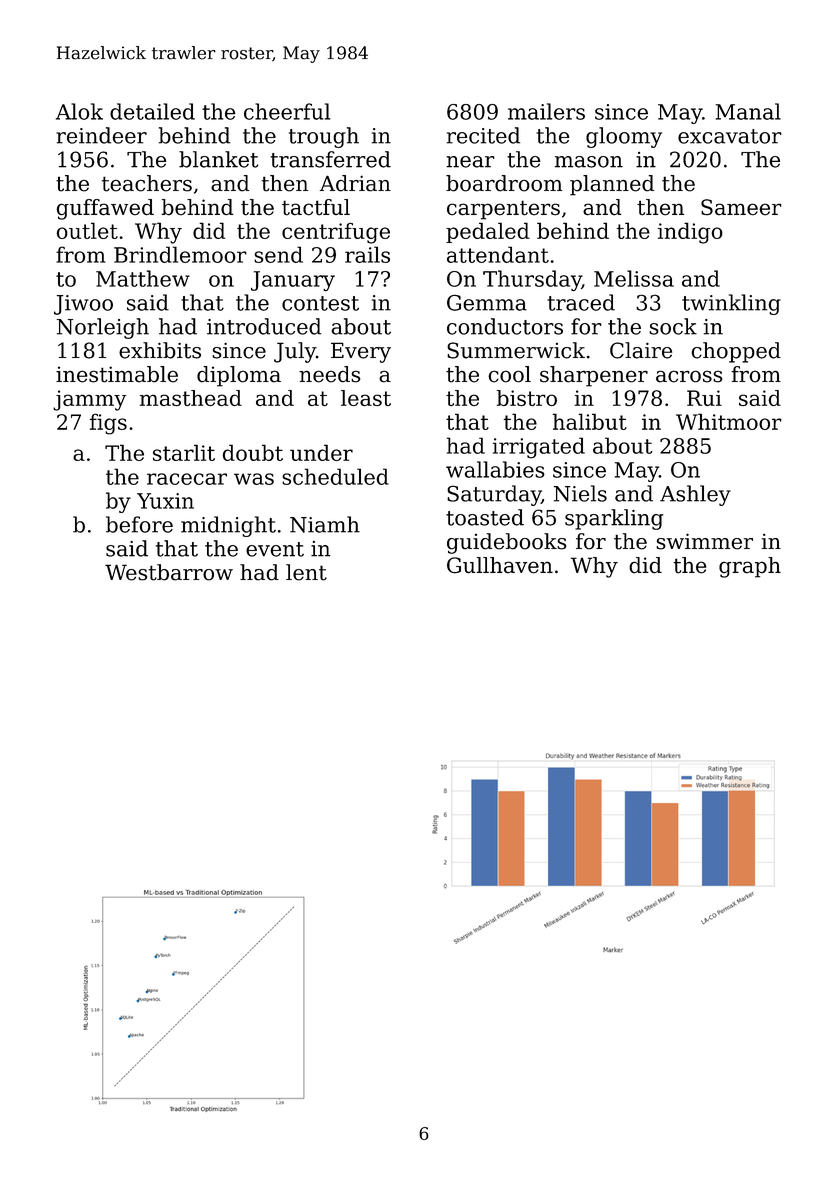 The width and height of the screenshot is (837, 1187). I want to click on diploma, so click(239, 376).
